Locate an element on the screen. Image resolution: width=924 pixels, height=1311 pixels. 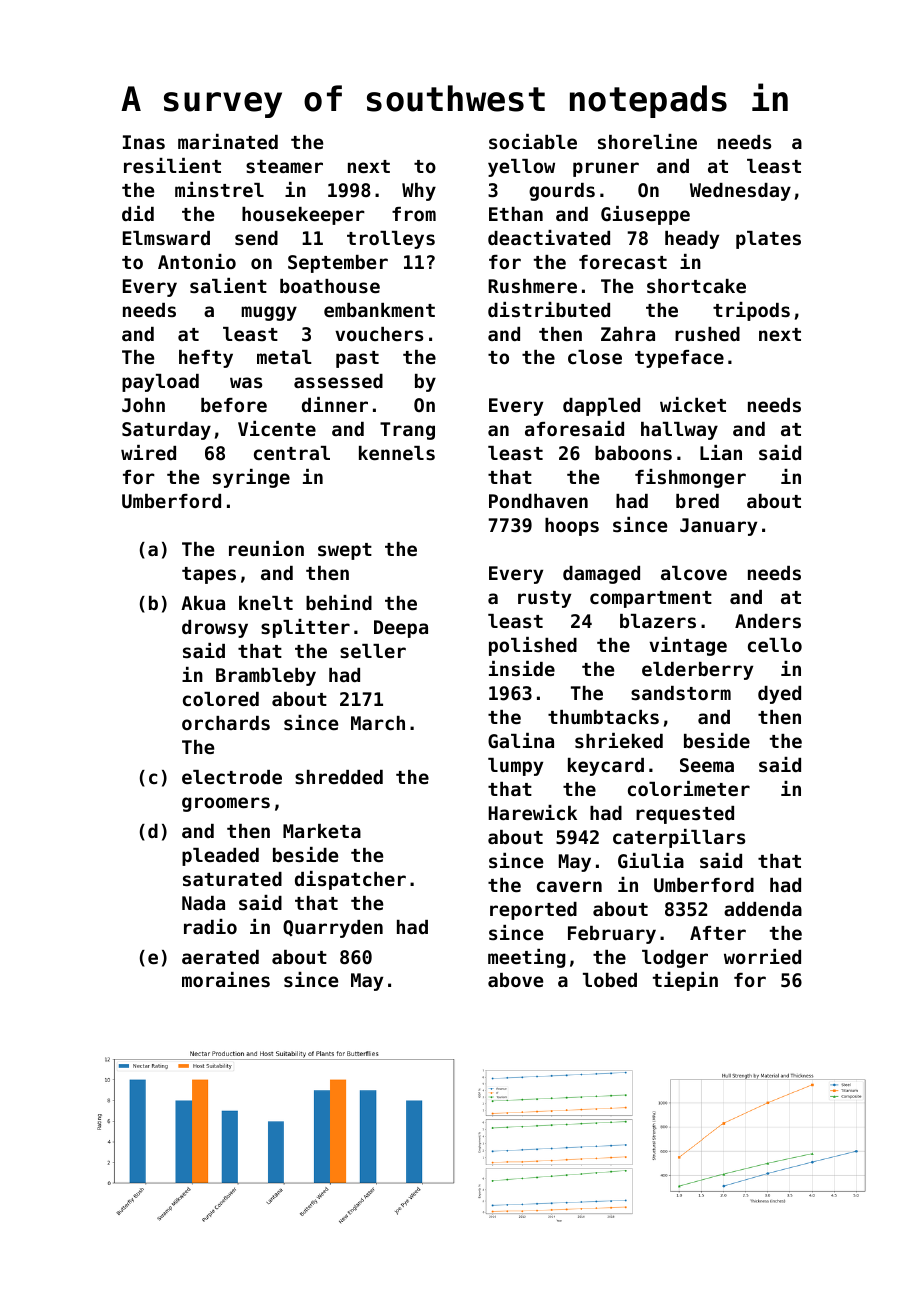
pruner is located at coordinates (606, 169).
